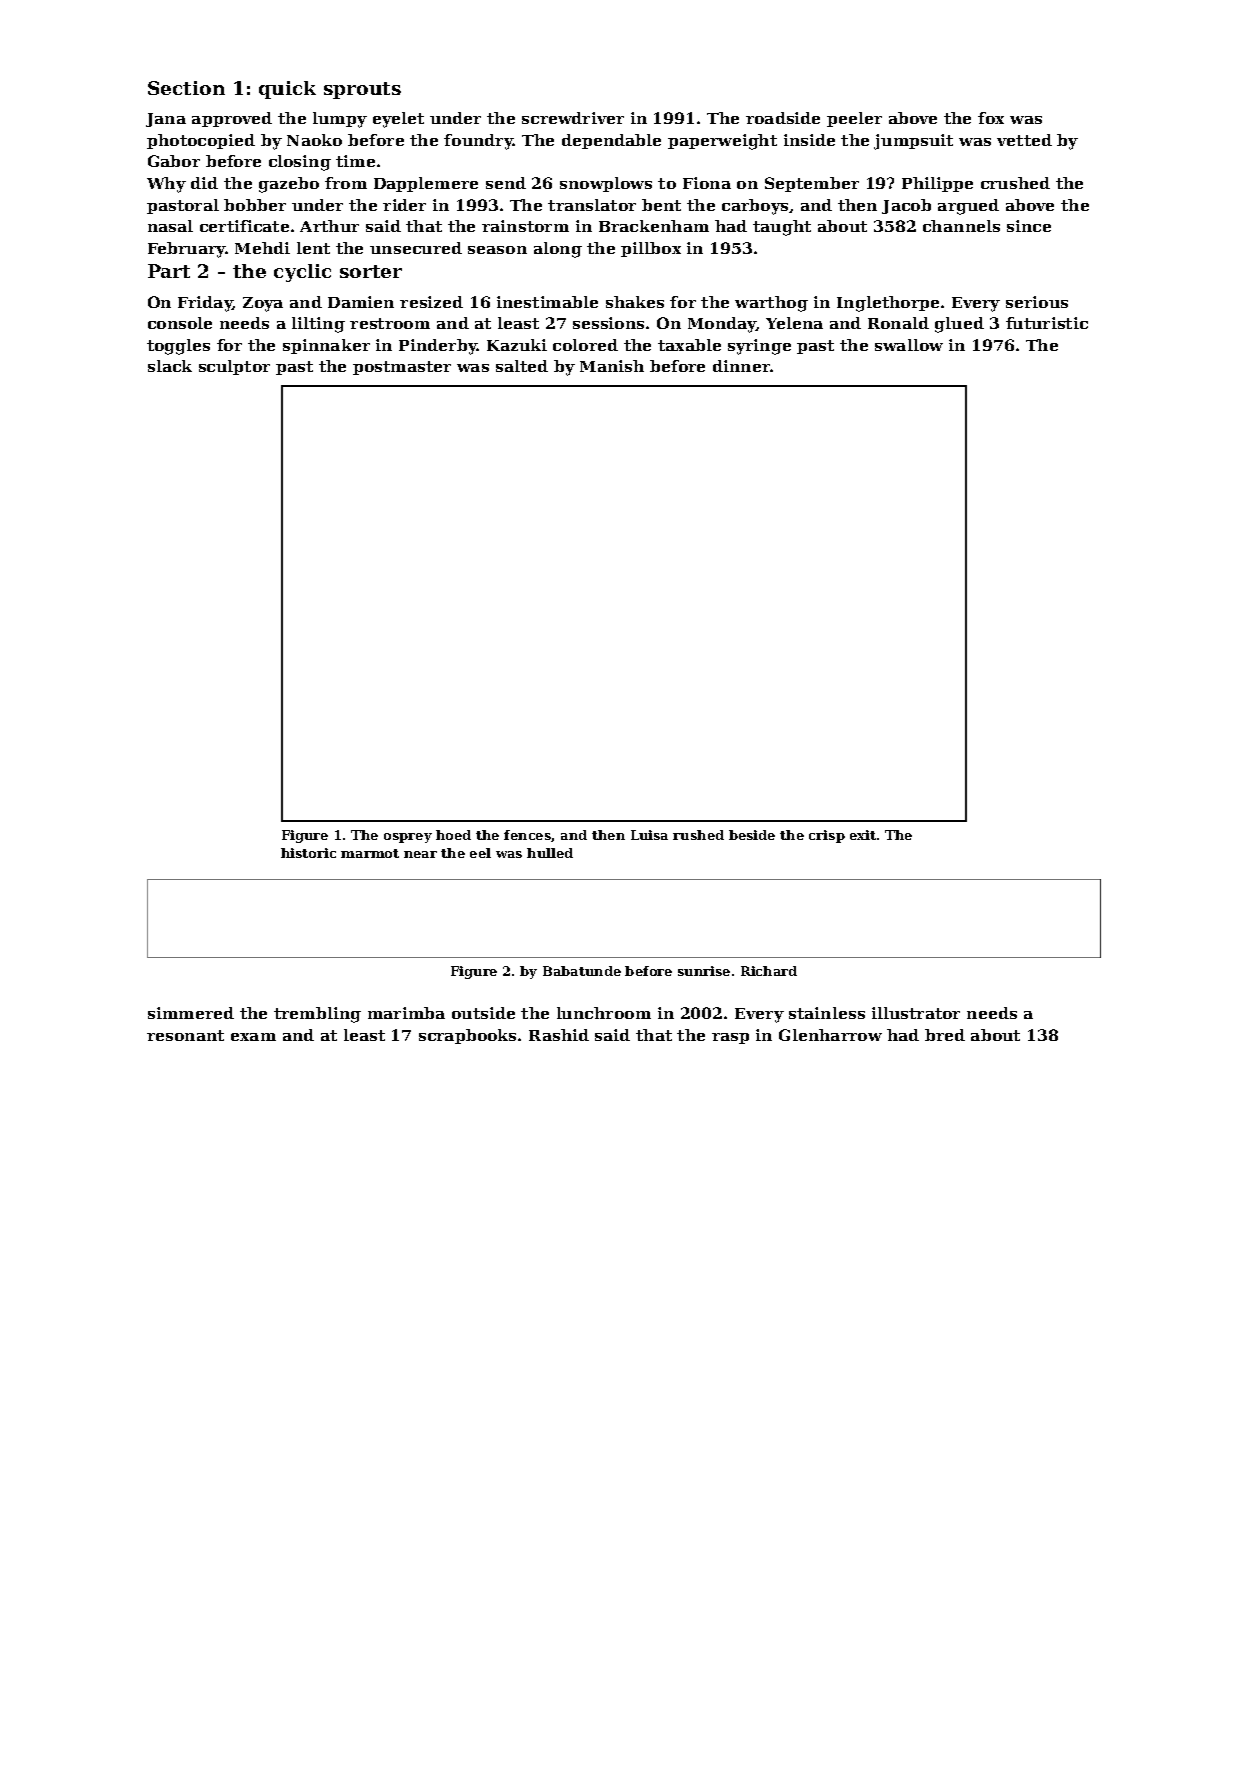 The image size is (1248, 1765). What do you see at coordinates (827, 836) in the document?
I see `crisp` at bounding box center [827, 836].
